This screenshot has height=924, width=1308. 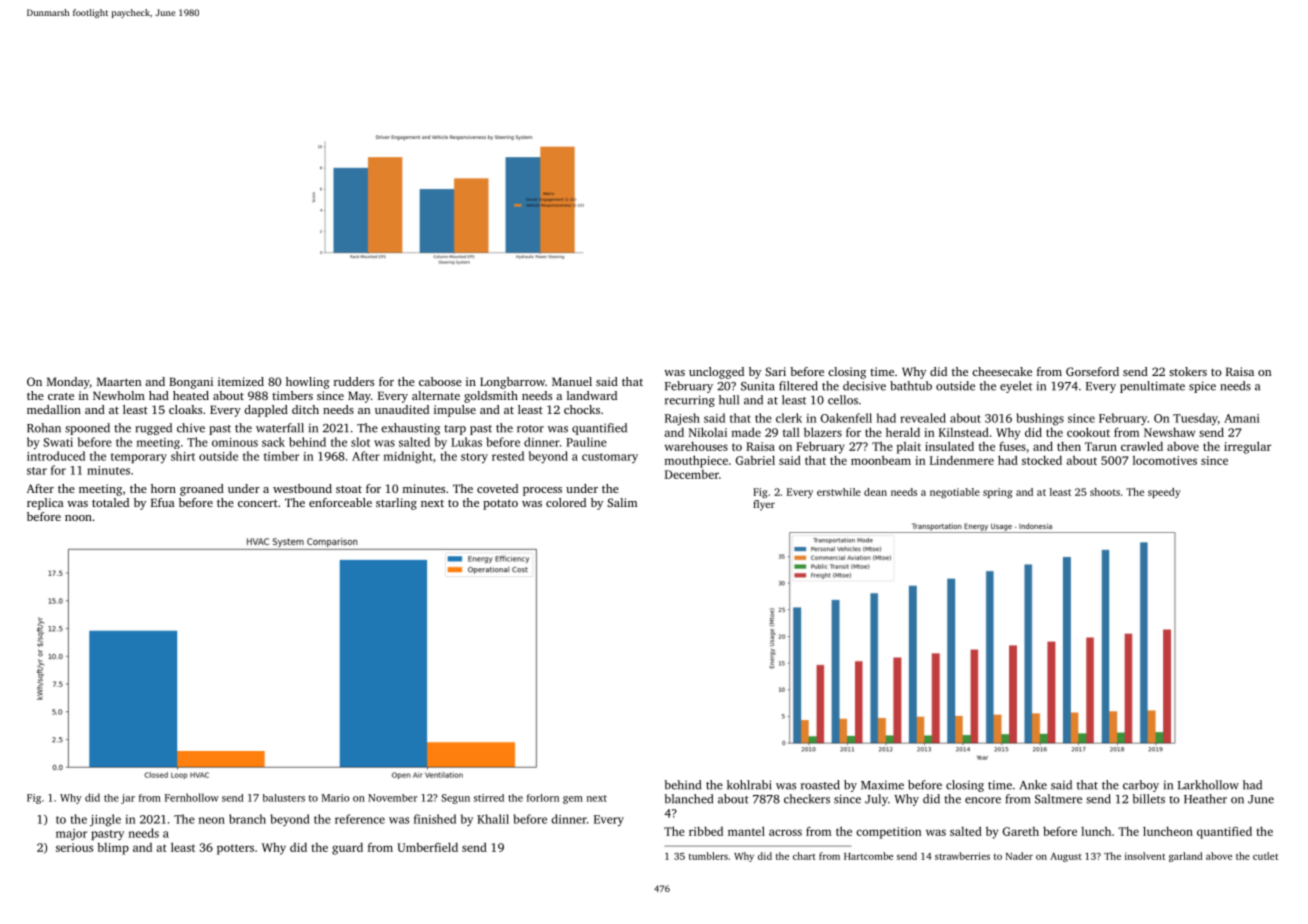 I want to click on negotiable, so click(x=955, y=493).
